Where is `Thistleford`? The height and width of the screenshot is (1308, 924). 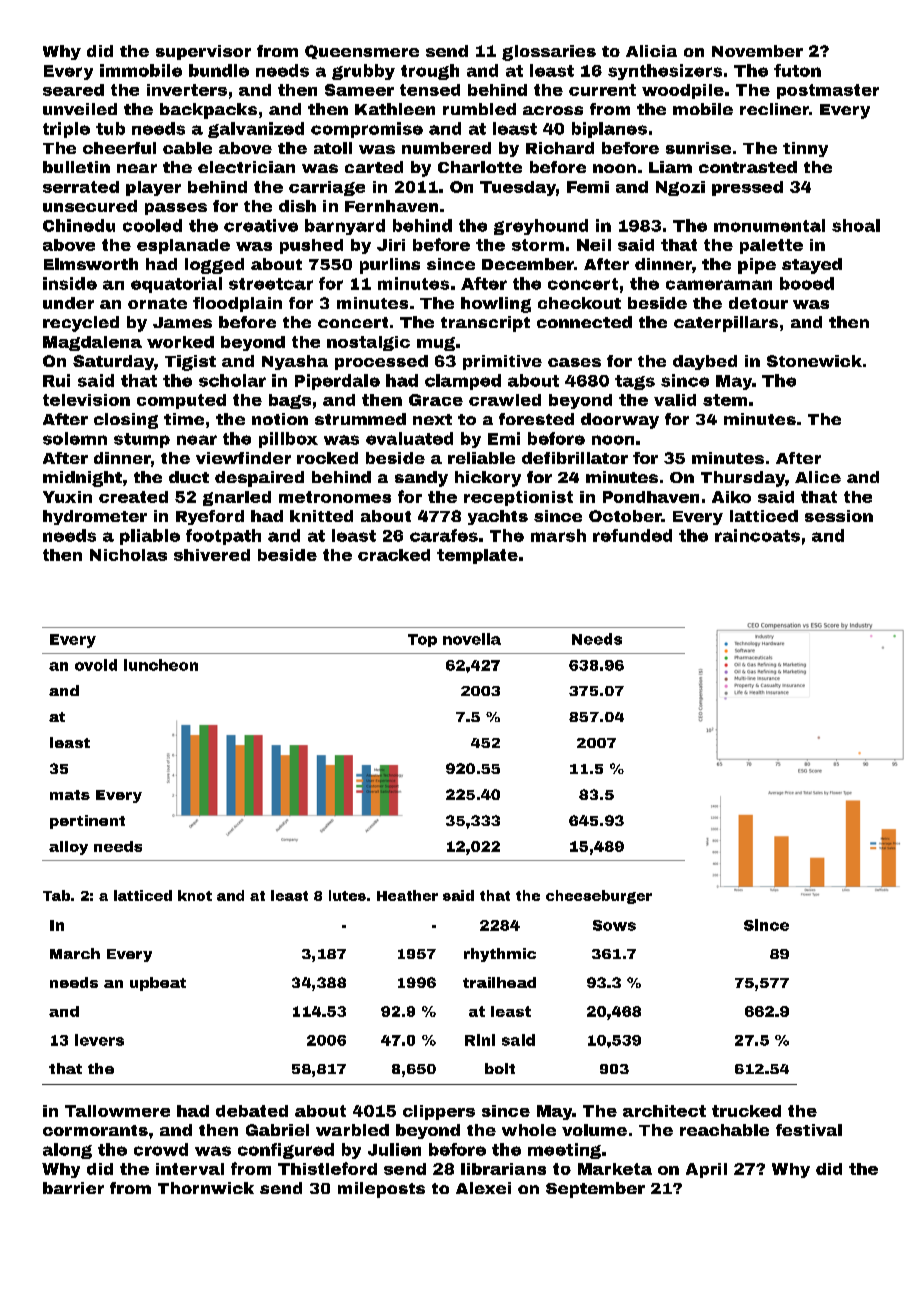 Thistleford is located at coordinates (327, 1168).
